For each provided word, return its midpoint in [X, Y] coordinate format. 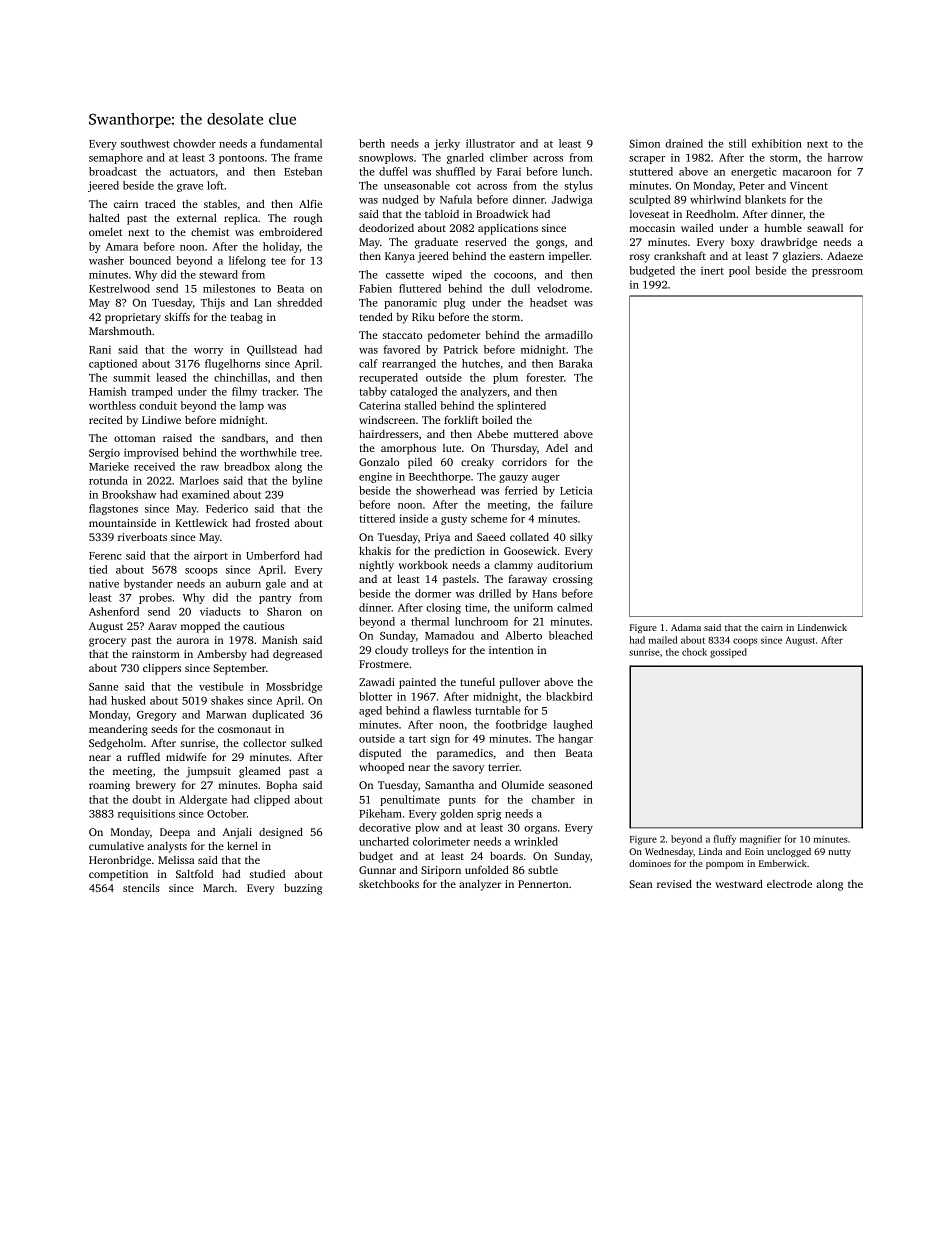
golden [456, 814]
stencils [141, 887]
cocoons [513, 276]
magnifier [760, 840]
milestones [229, 288]
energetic [753, 173]
